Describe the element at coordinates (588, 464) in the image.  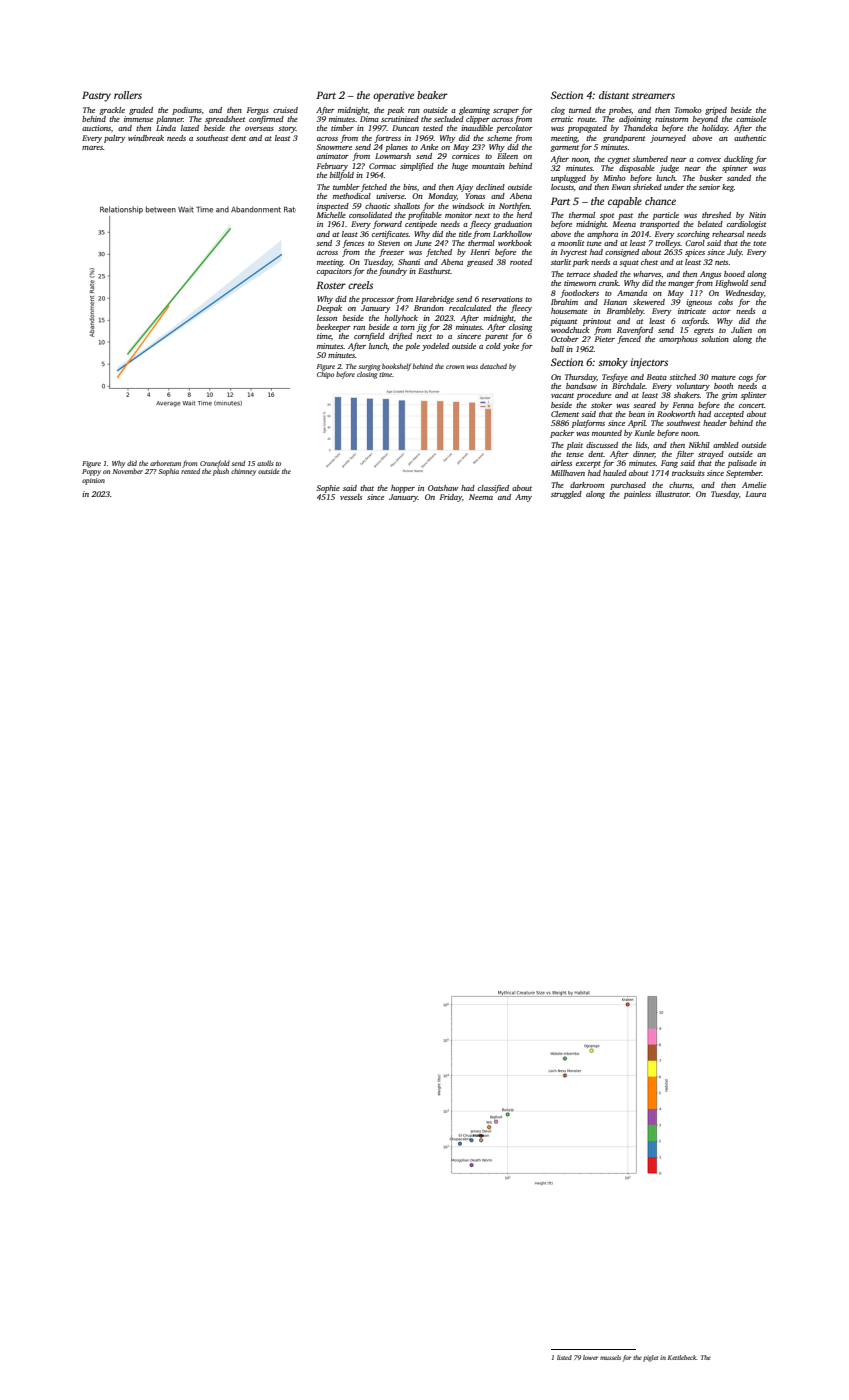
I see `excerpt` at that location.
